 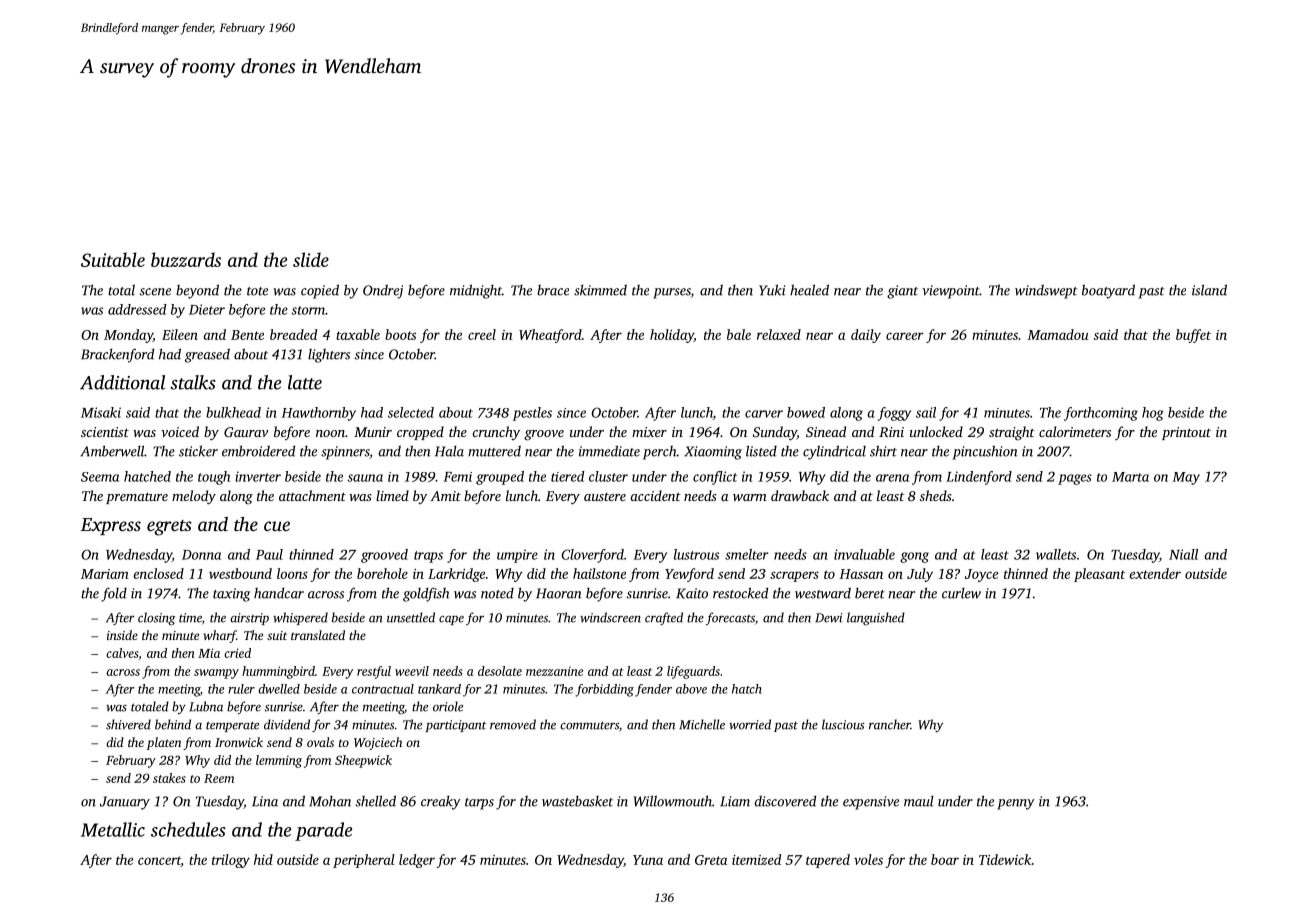 What do you see at coordinates (648, 860) in the screenshot?
I see `Yuna` at bounding box center [648, 860].
